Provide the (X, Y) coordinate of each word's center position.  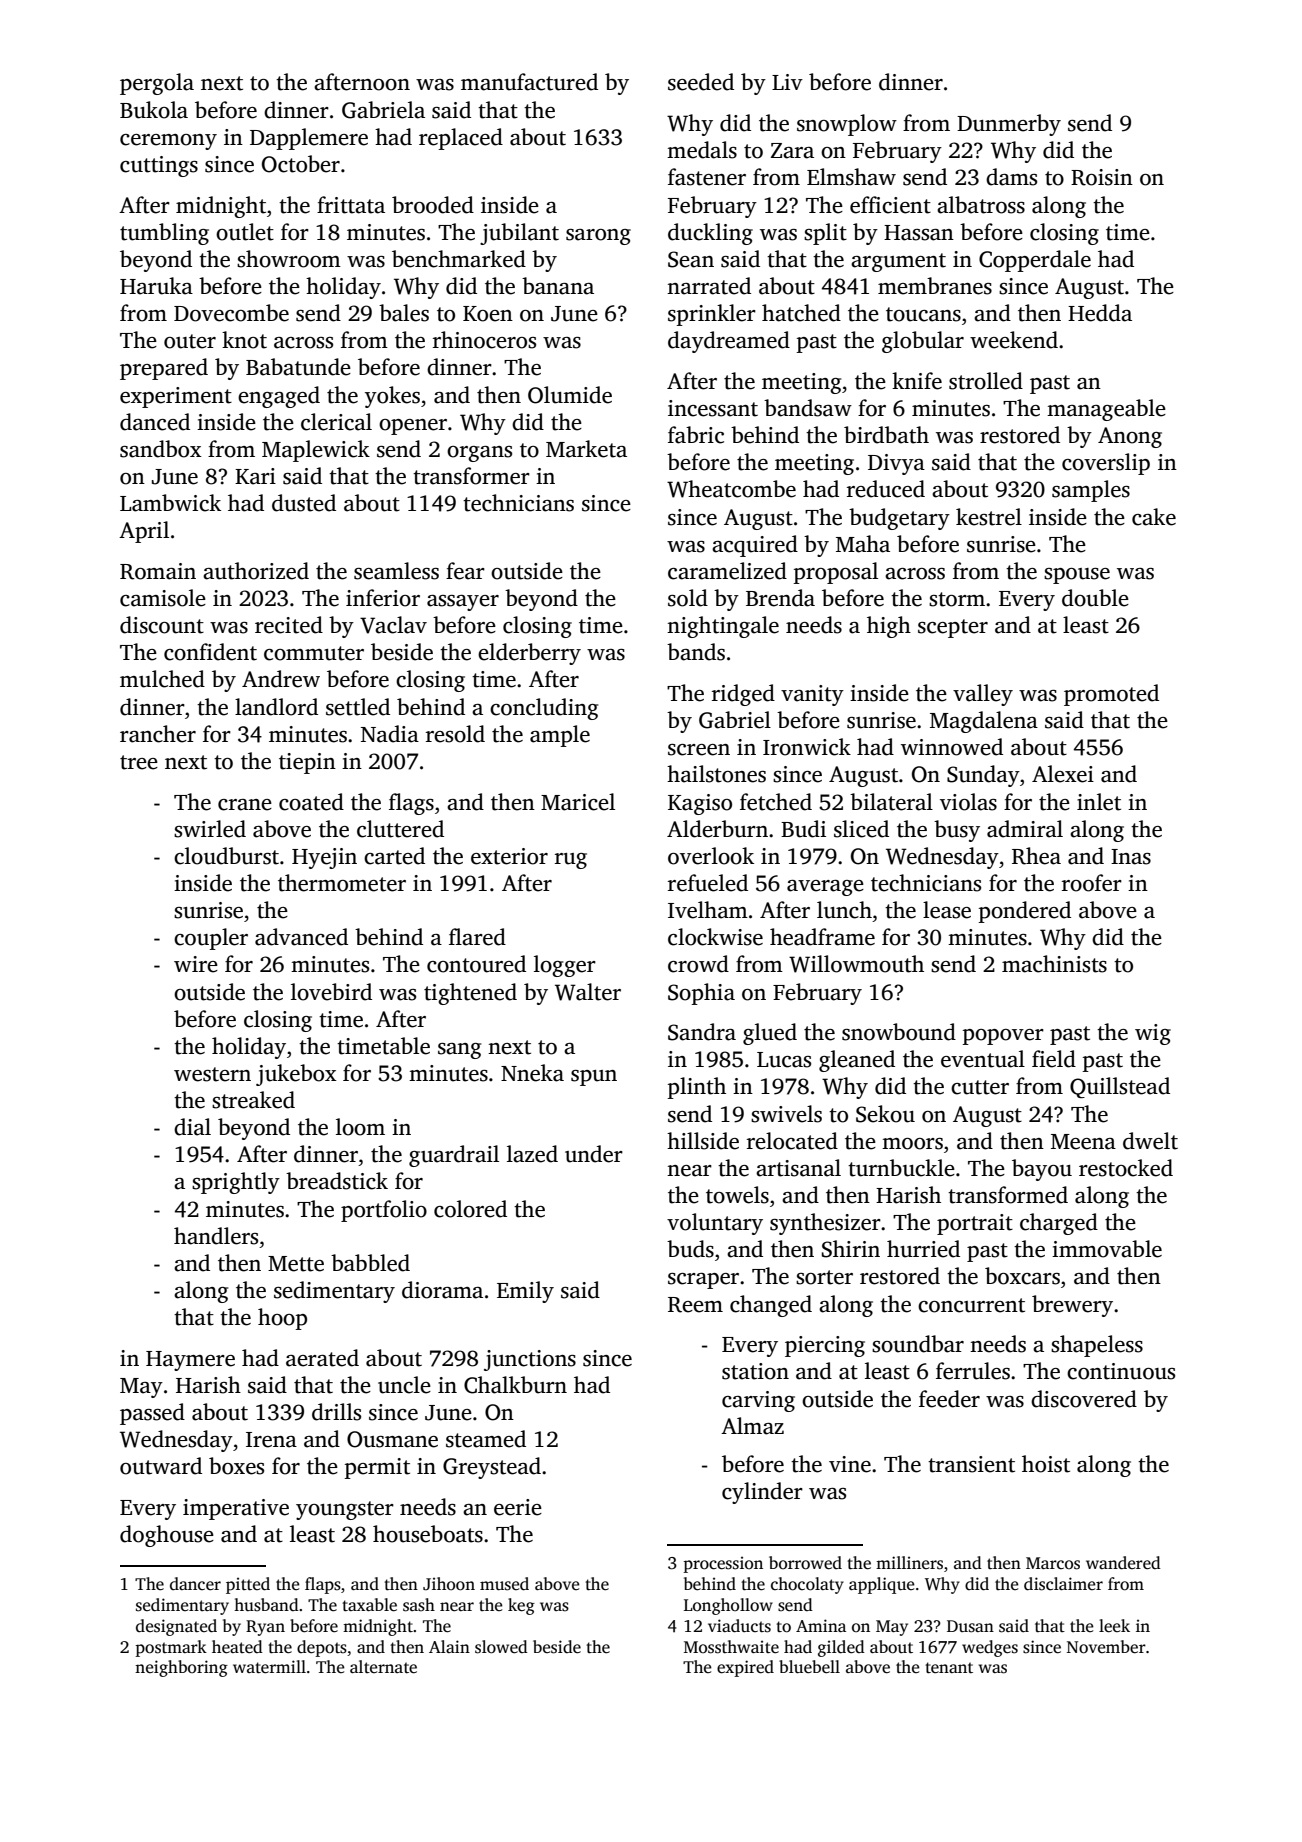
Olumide (570, 395)
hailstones (716, 774)
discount (162, 625)
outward (161, 1466)
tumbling (164, 234)
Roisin (1102, 177)
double (1095, 598)
